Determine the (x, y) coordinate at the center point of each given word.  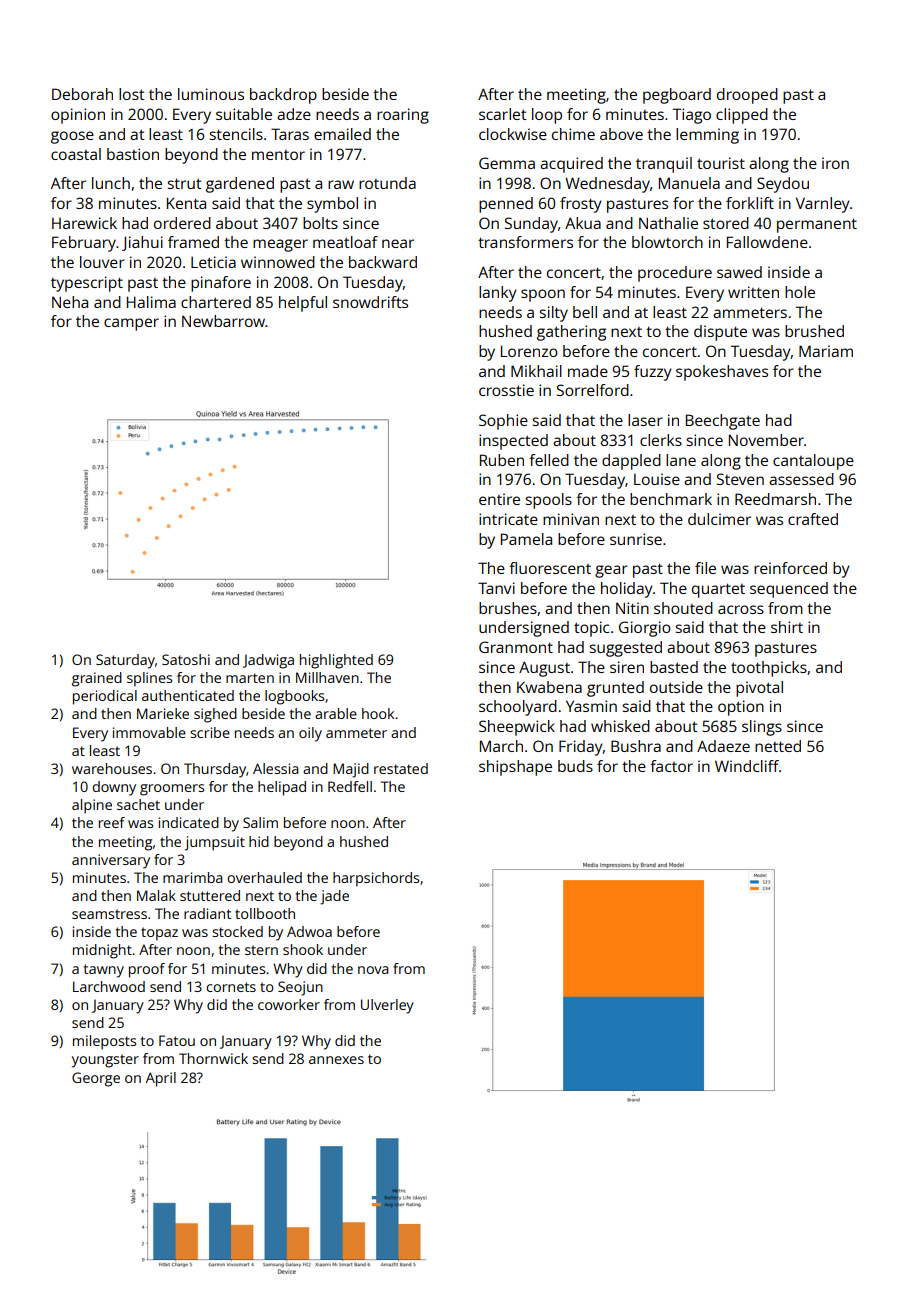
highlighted (336, 661)
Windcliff (747, 766)
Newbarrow (223, 321)
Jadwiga (268, 661)
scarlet (503, 114)
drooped (747, 96)
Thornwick (213, 1058)
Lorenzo (529, 351)
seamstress (109, 914)
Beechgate (723, 422)
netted (778, 746)
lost (132, 94)
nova (373, 970)
